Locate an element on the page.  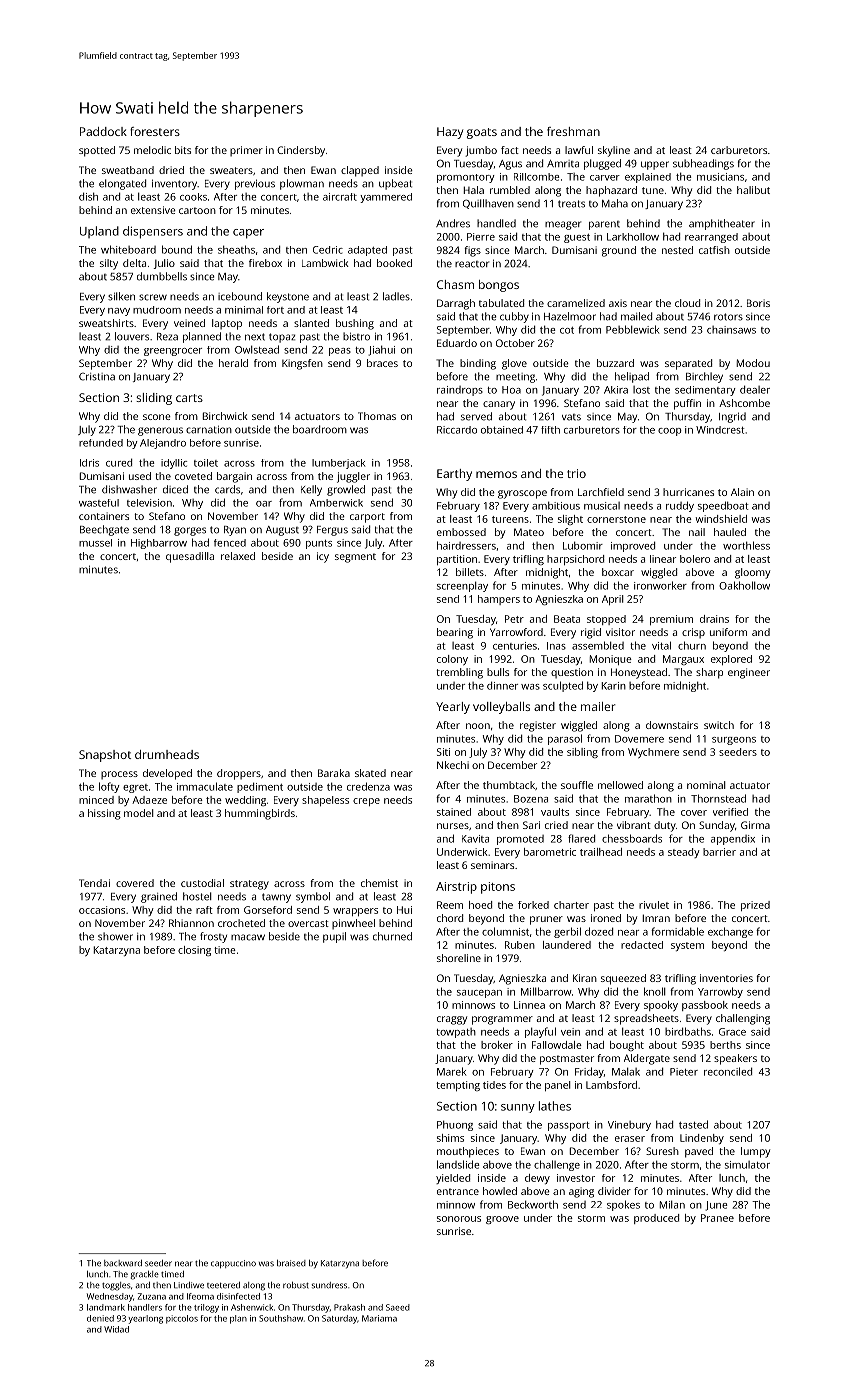
minimal is located at coordinates (244, 310).
